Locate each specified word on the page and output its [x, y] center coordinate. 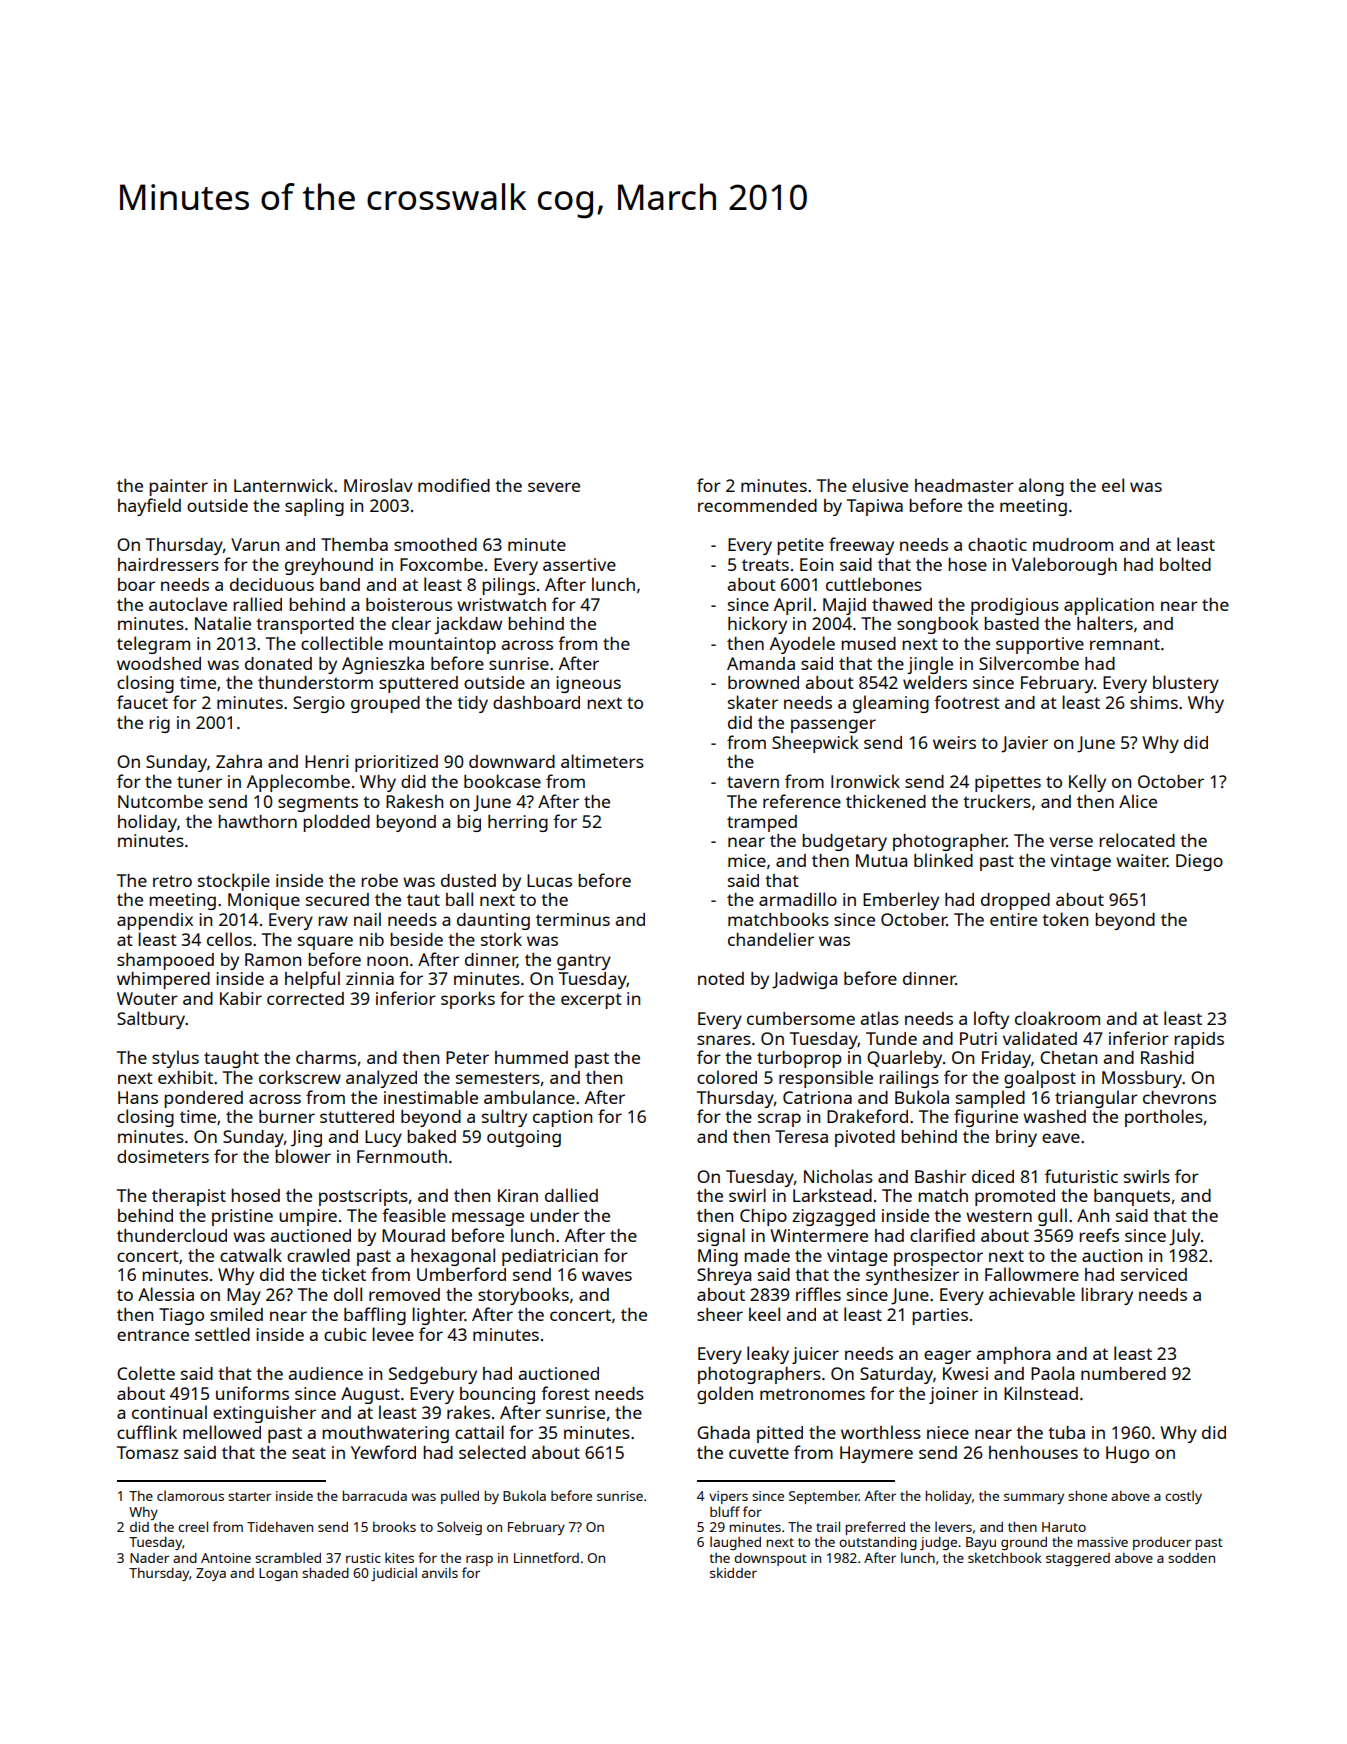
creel [193, 1526]
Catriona [817, 1097]
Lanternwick [283, 485]
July [1184, 1237]
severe [554, 487]
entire [1013, 919]
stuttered [357, 1116]
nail [367, 919]
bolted [1185, 564]
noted [721, 978]
